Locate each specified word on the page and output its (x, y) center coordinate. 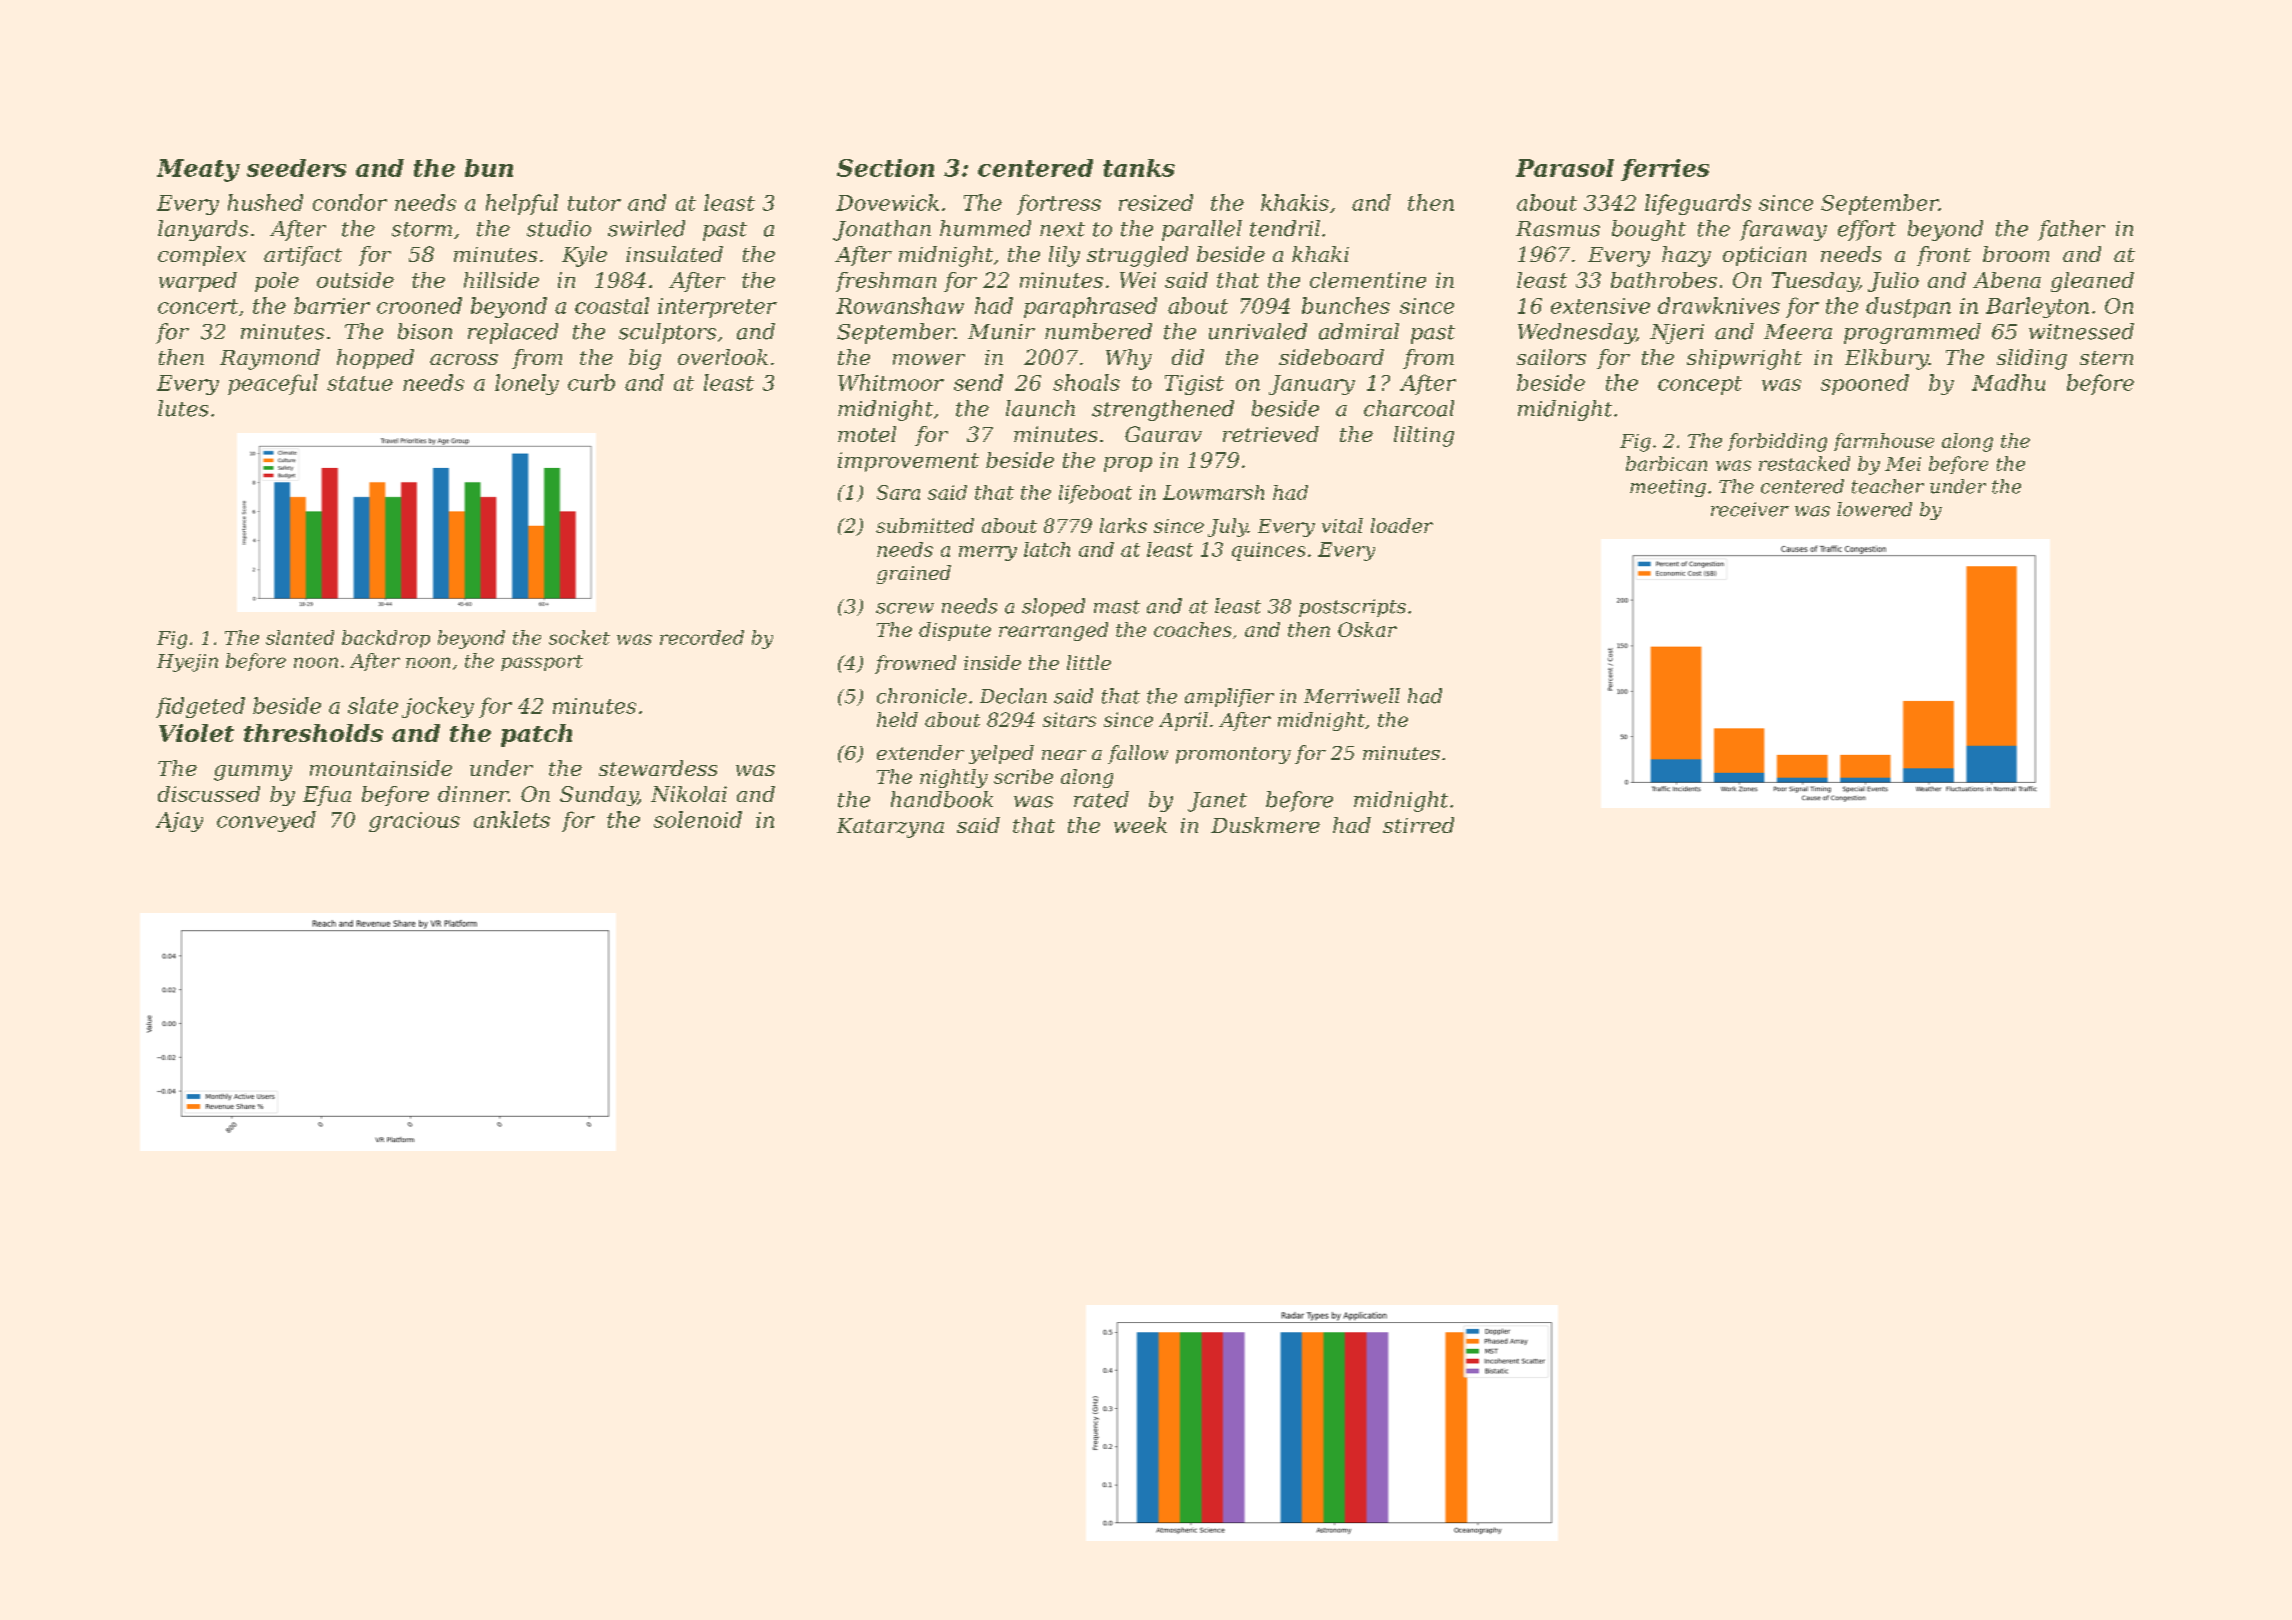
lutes (183, 408)
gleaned (2092, 282)
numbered (1098, 331)
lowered (1874, 509)
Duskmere (1265, 825)
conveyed (266, 821)
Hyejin (187, 663)
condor (350, 202)
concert (198, 306)
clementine (1368, 280)
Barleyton (2037, 307)
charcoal (1409, 408)
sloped (1053, 607)
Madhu (2008, 382)
